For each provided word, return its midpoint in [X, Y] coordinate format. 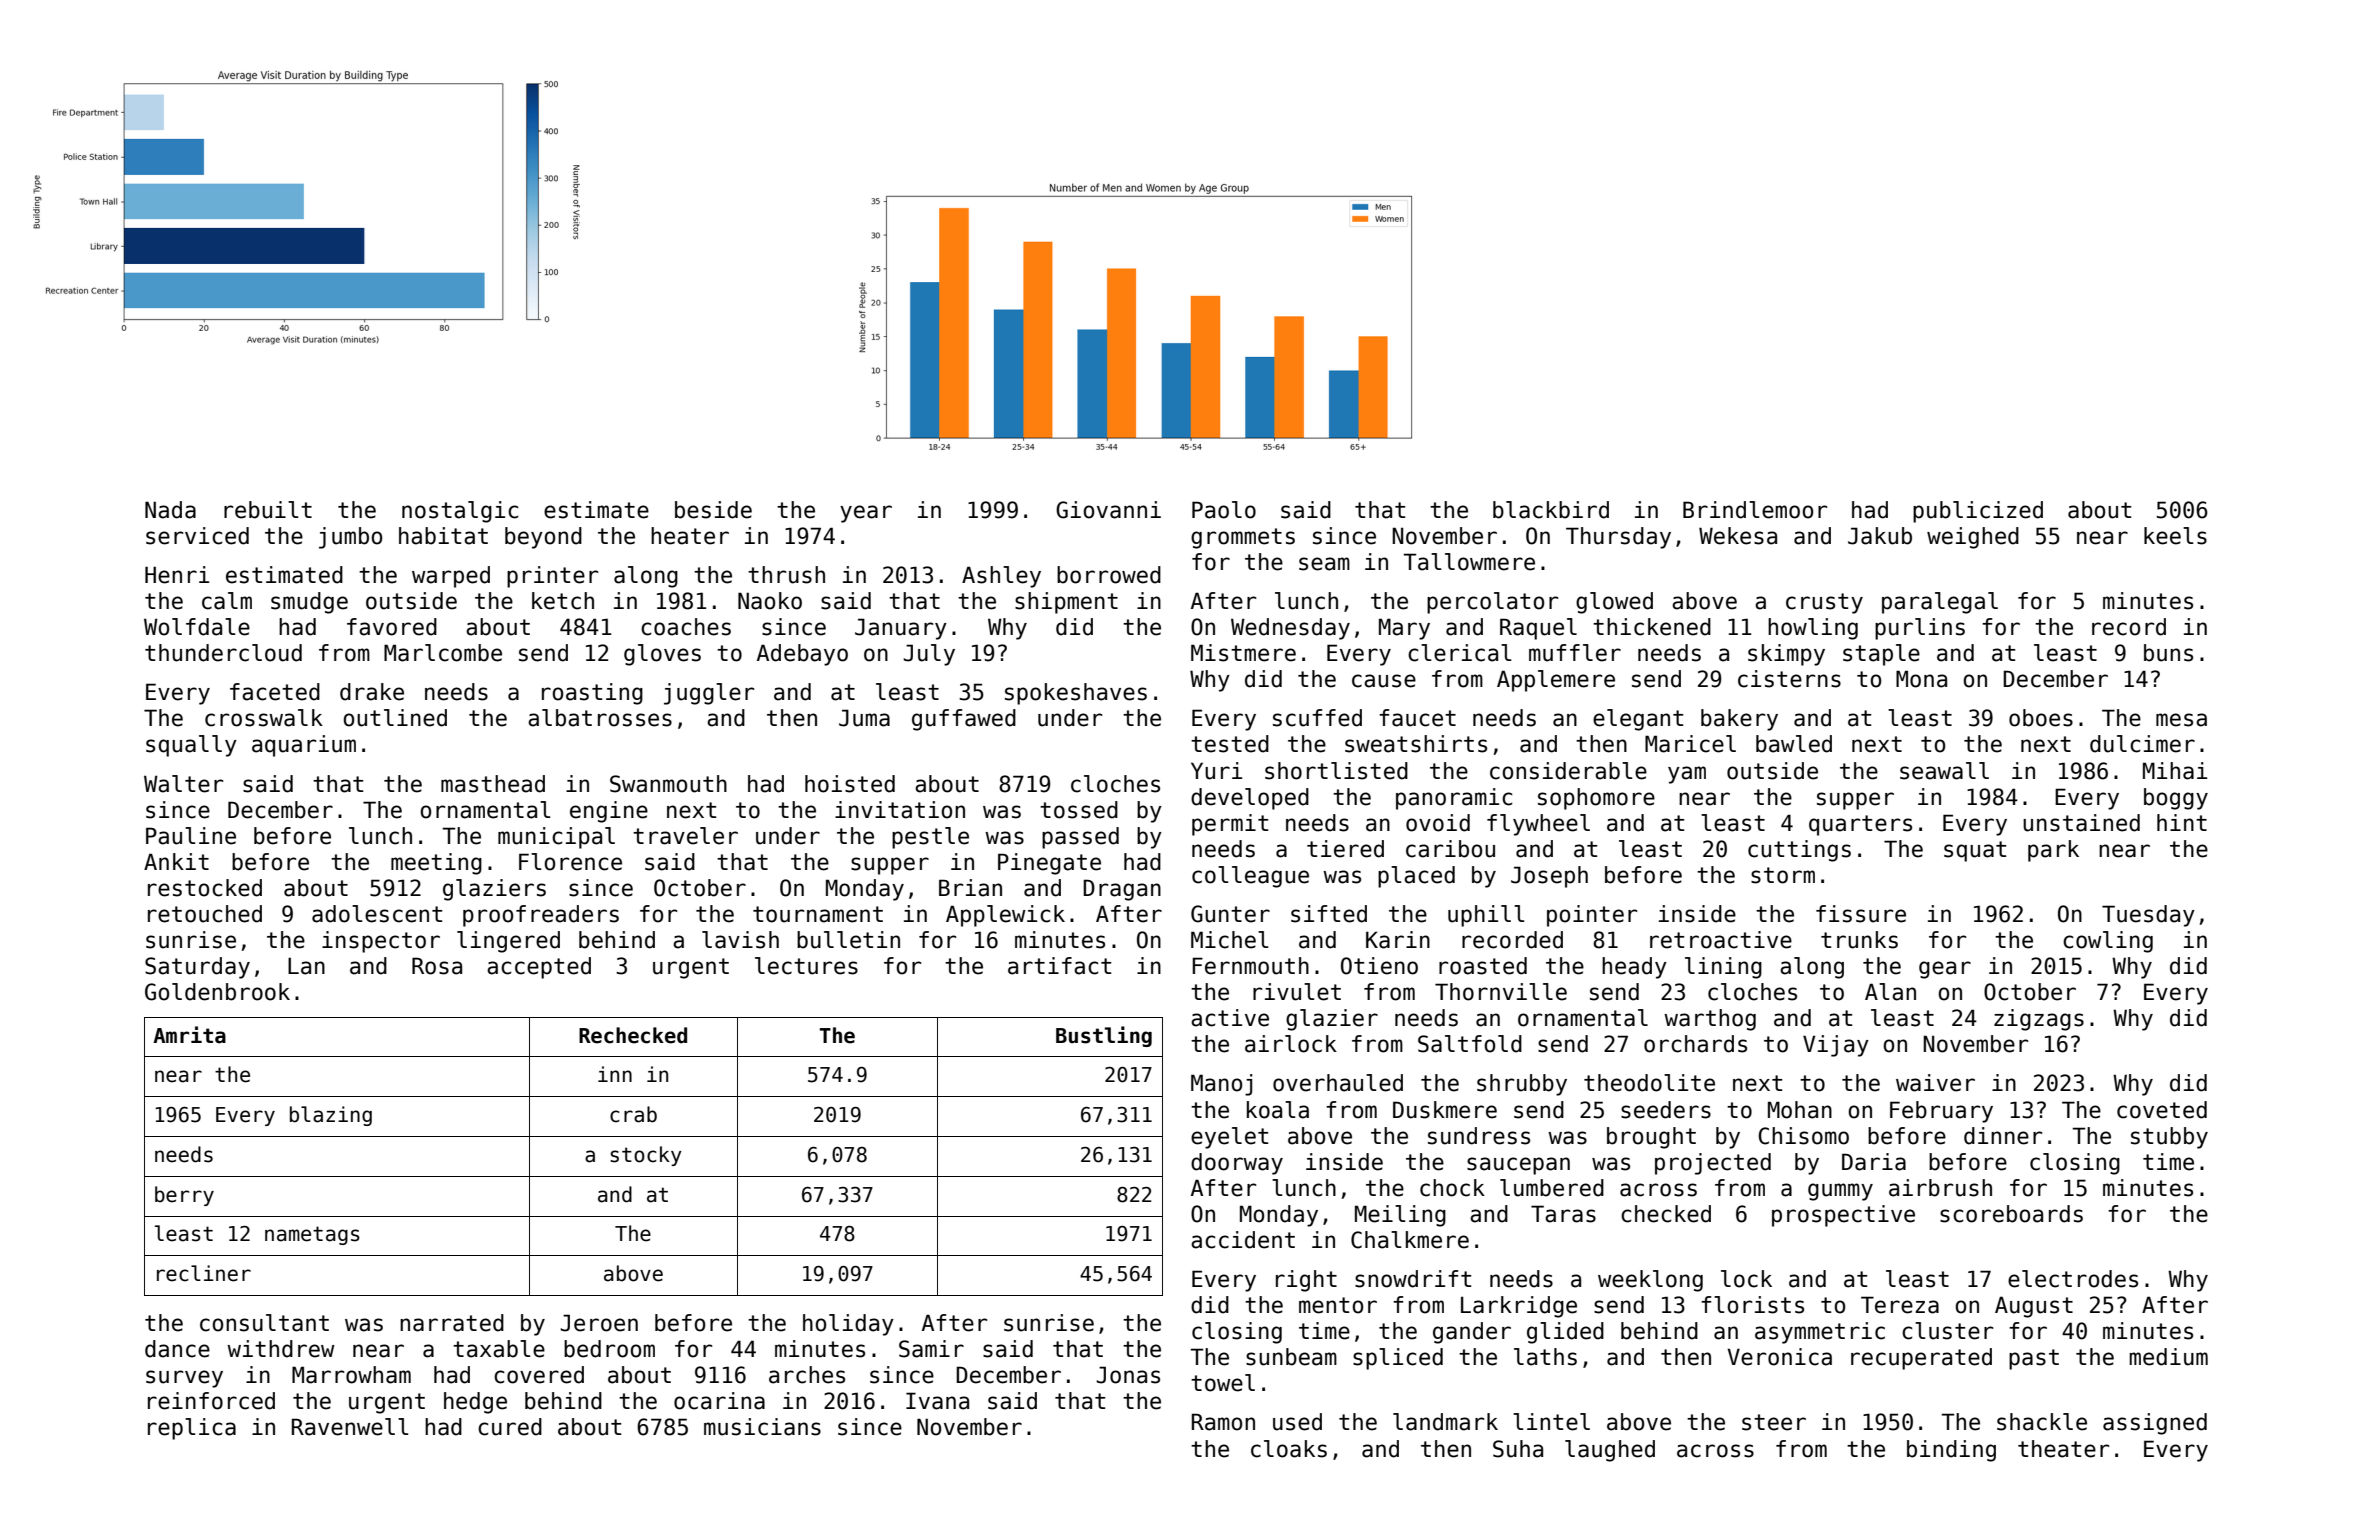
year [866, 514]
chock [1452, 1188]
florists [1752, 1305]
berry [184, 1196]
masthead [493, 784]
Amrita [189, 1035]
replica [192, 1429]
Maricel [1690, 744]
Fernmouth [1250, 966]
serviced [197, 536]
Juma [864, 718]
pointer [1592, 916]
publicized [1978, 512]
